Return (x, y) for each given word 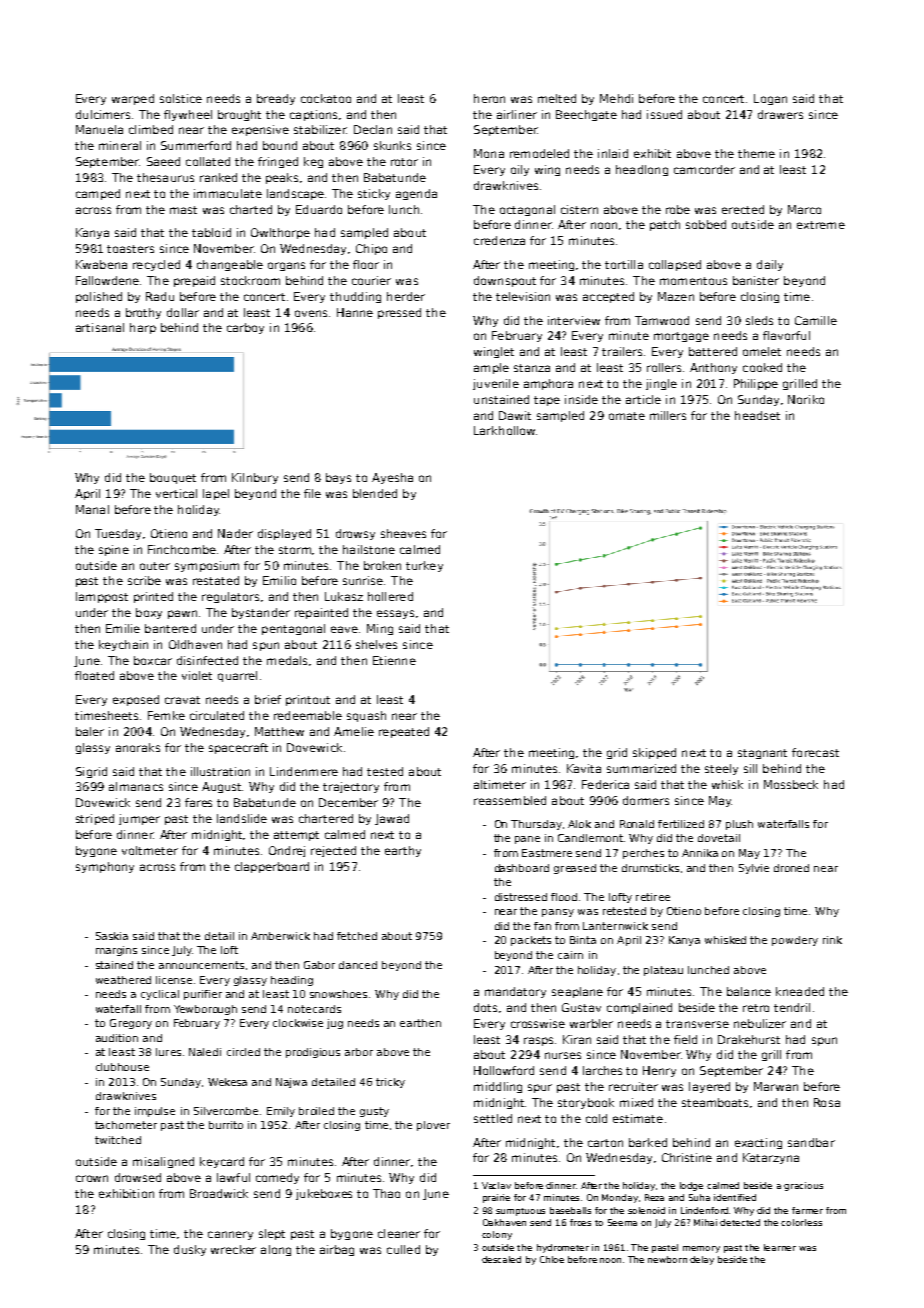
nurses (563, 1055)
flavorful (786, 335)
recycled (156, 265)
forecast (815, 752)
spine (114, 550)
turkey (424, 566)
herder (406, 296)
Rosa (827, 1102)
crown (92, 1178)
